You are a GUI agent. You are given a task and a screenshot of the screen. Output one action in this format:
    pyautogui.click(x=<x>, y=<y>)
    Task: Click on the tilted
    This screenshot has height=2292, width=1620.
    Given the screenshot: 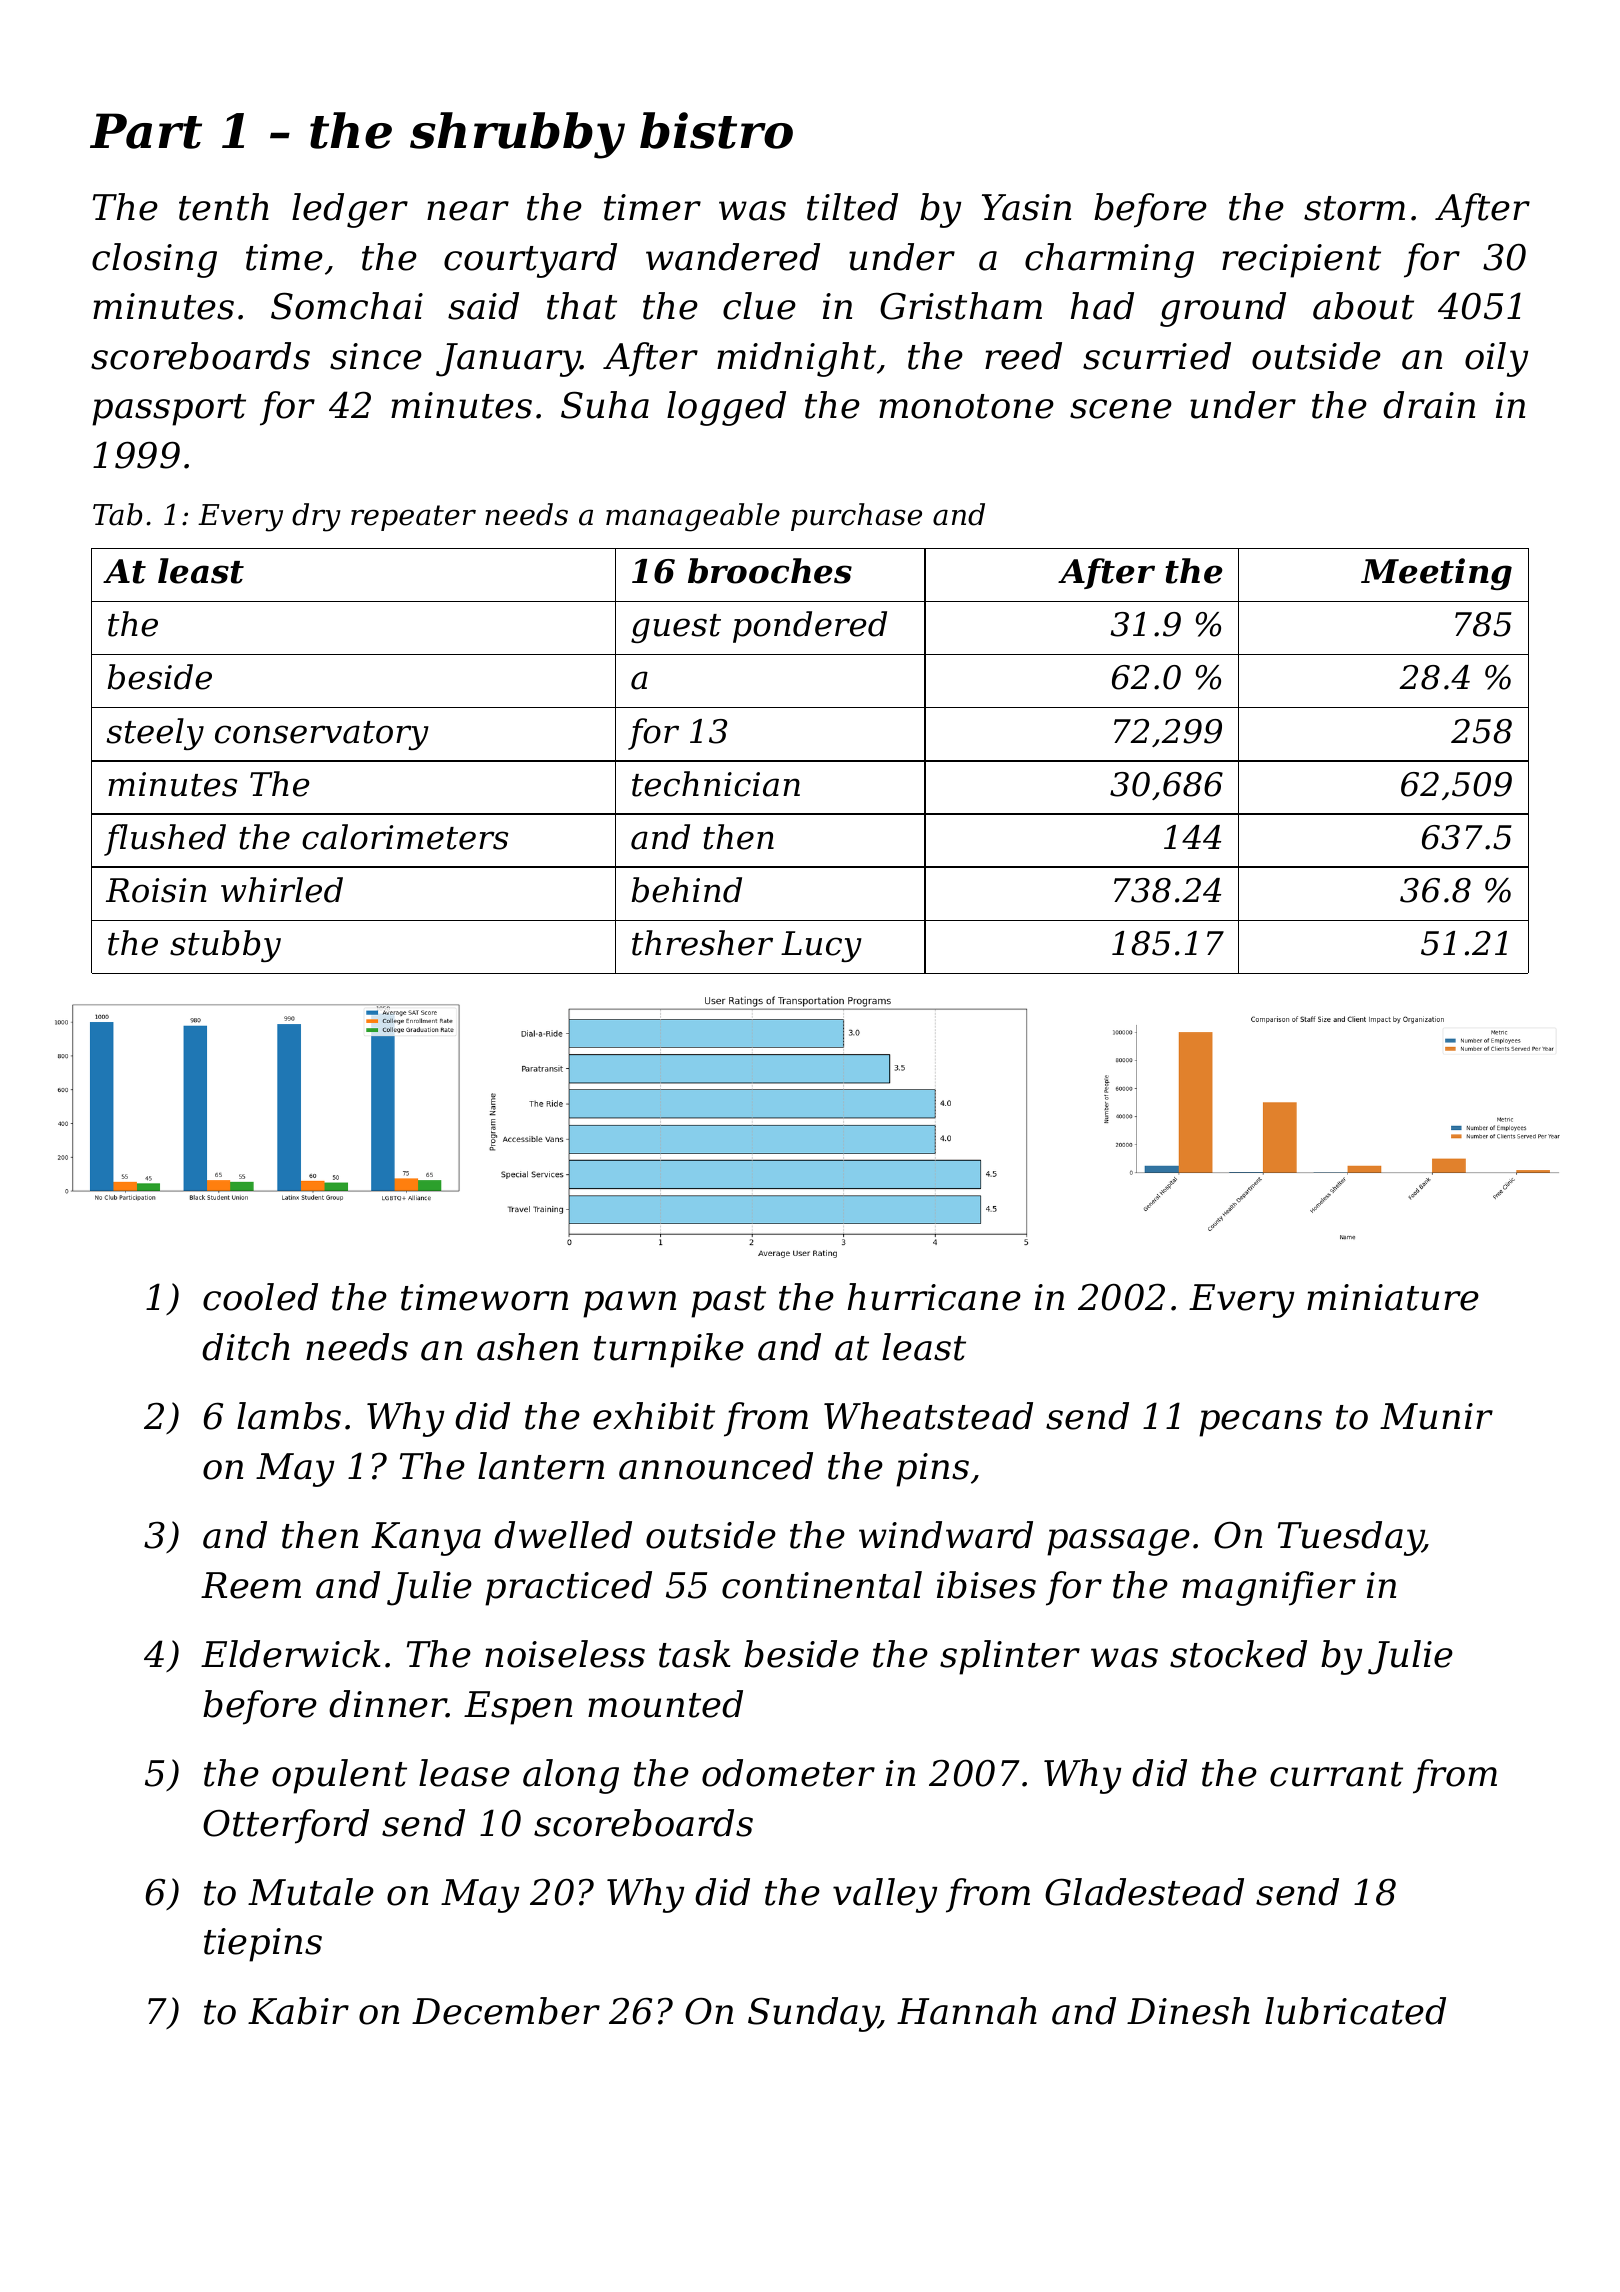 What is the action you would take?
    pyautogui.click(x=852, y=207)
